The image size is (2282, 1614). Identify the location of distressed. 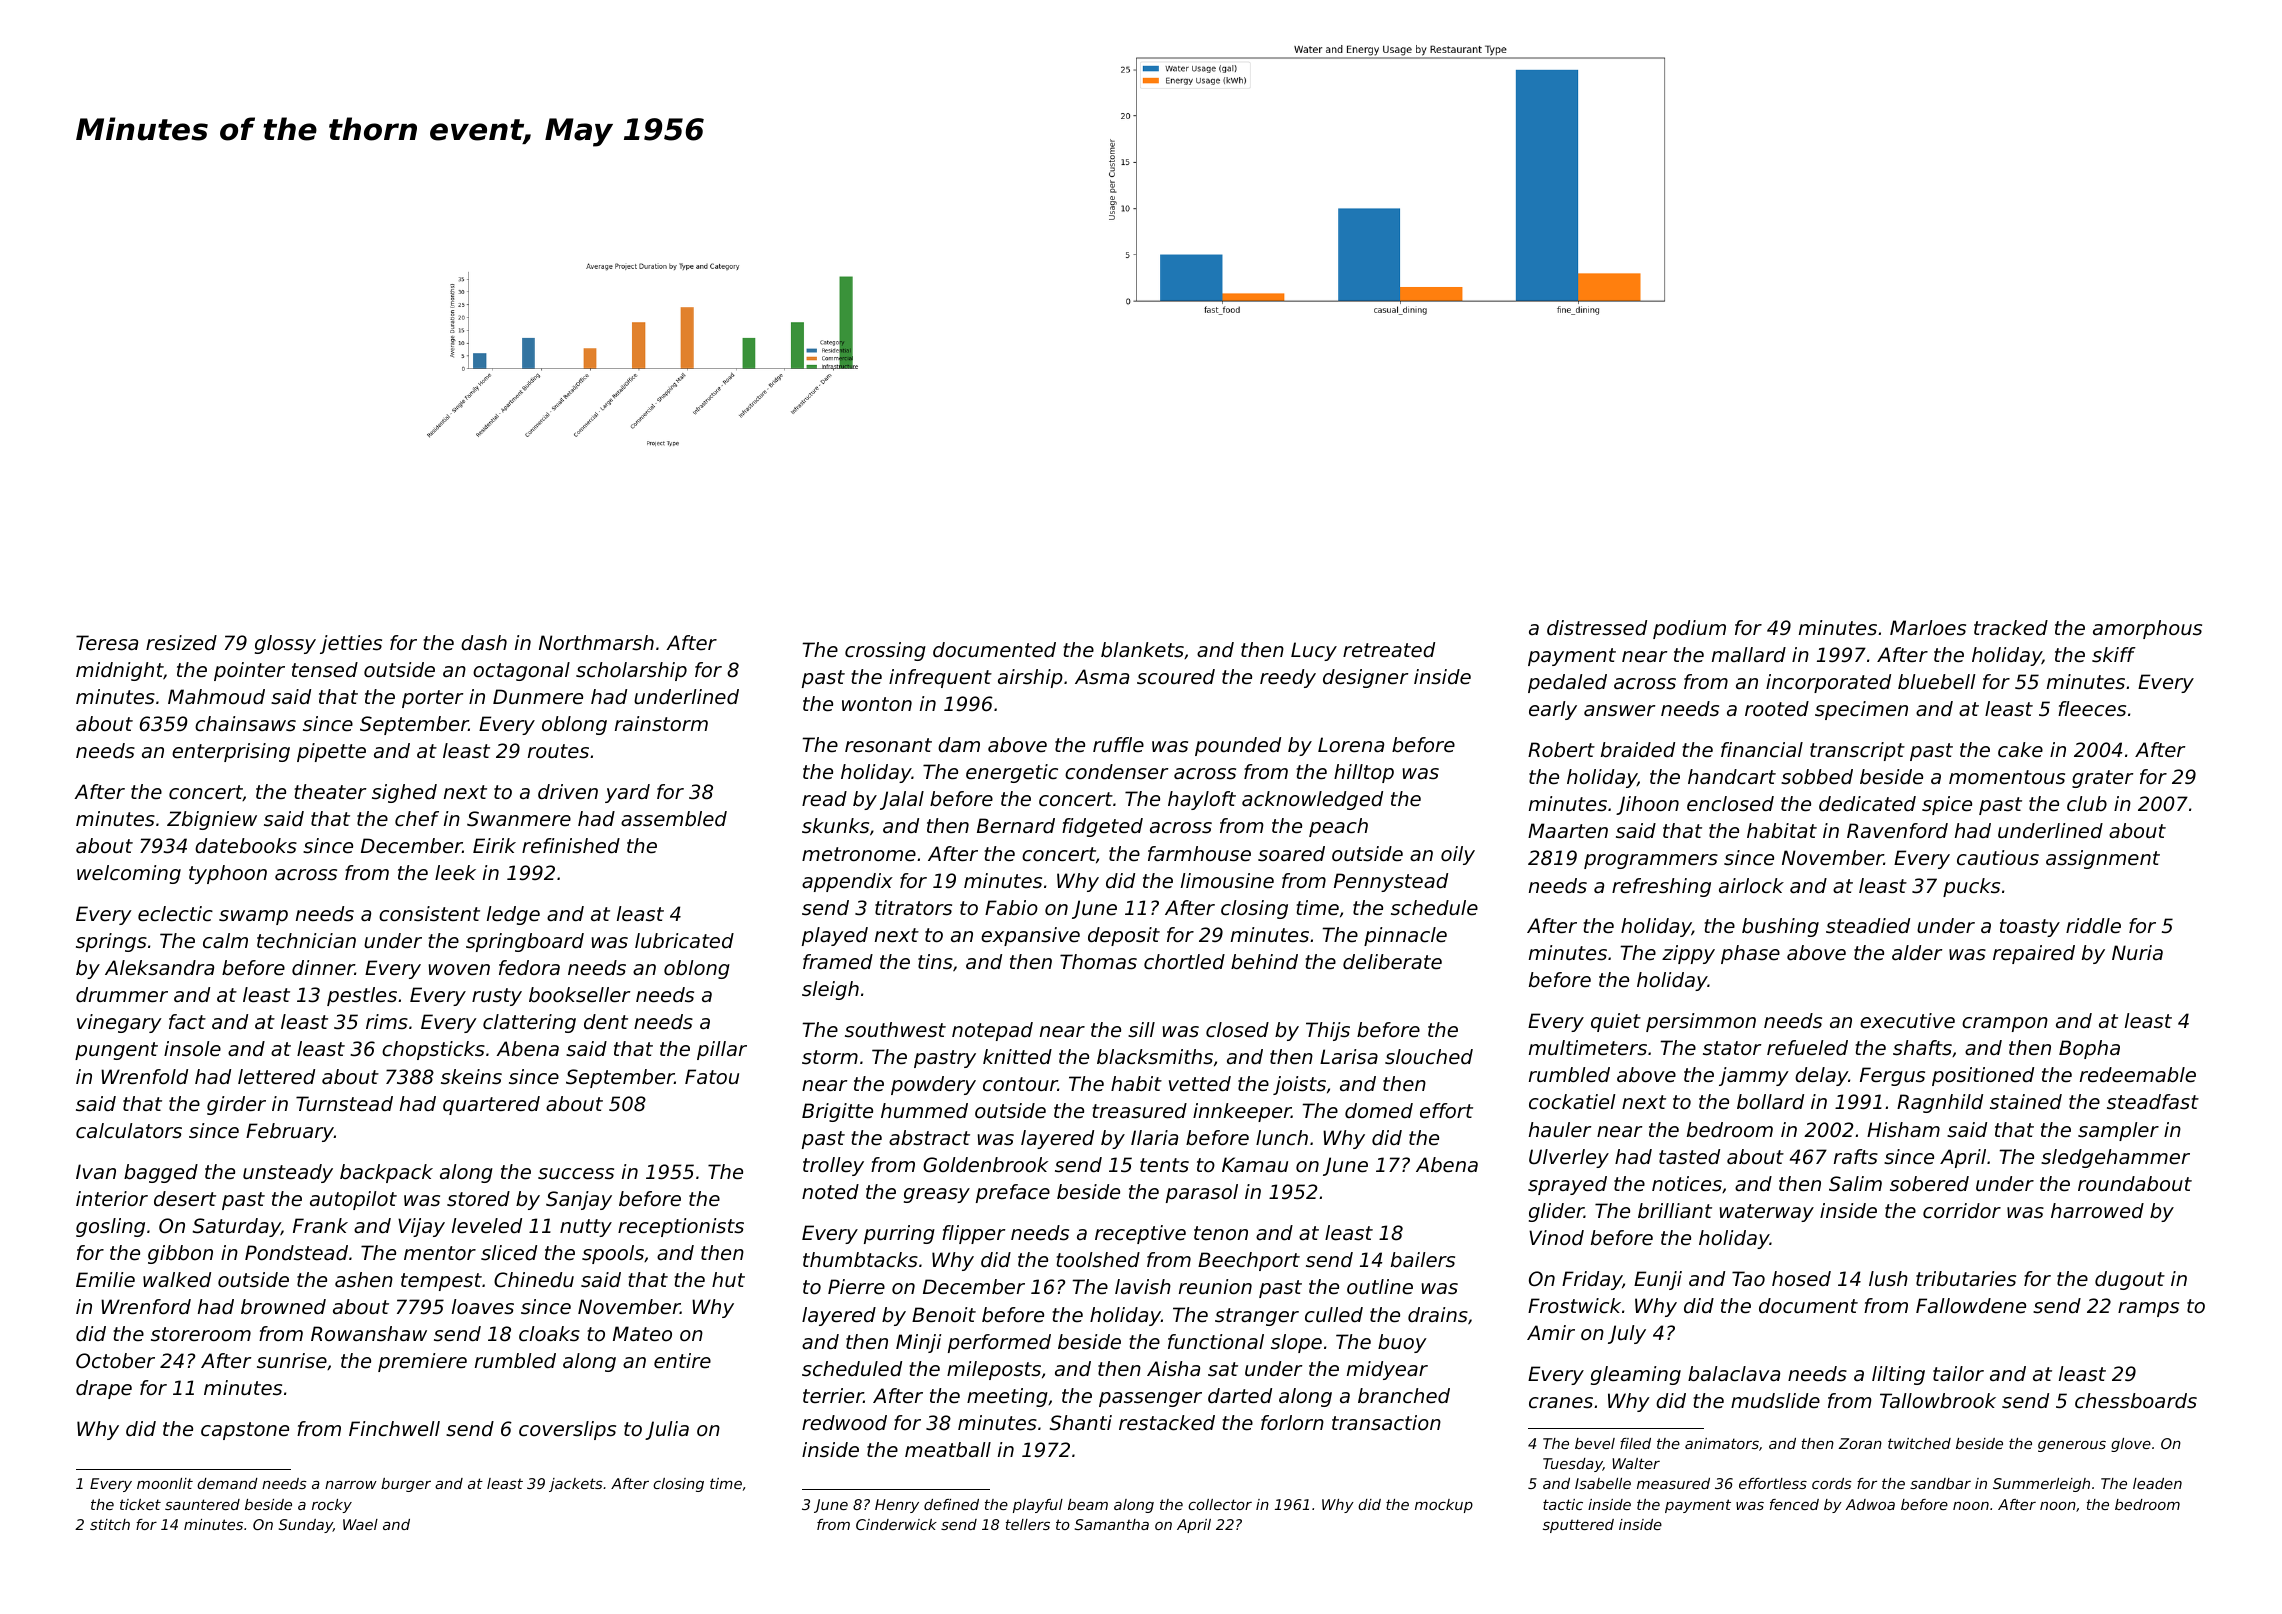
(1597, 628).
